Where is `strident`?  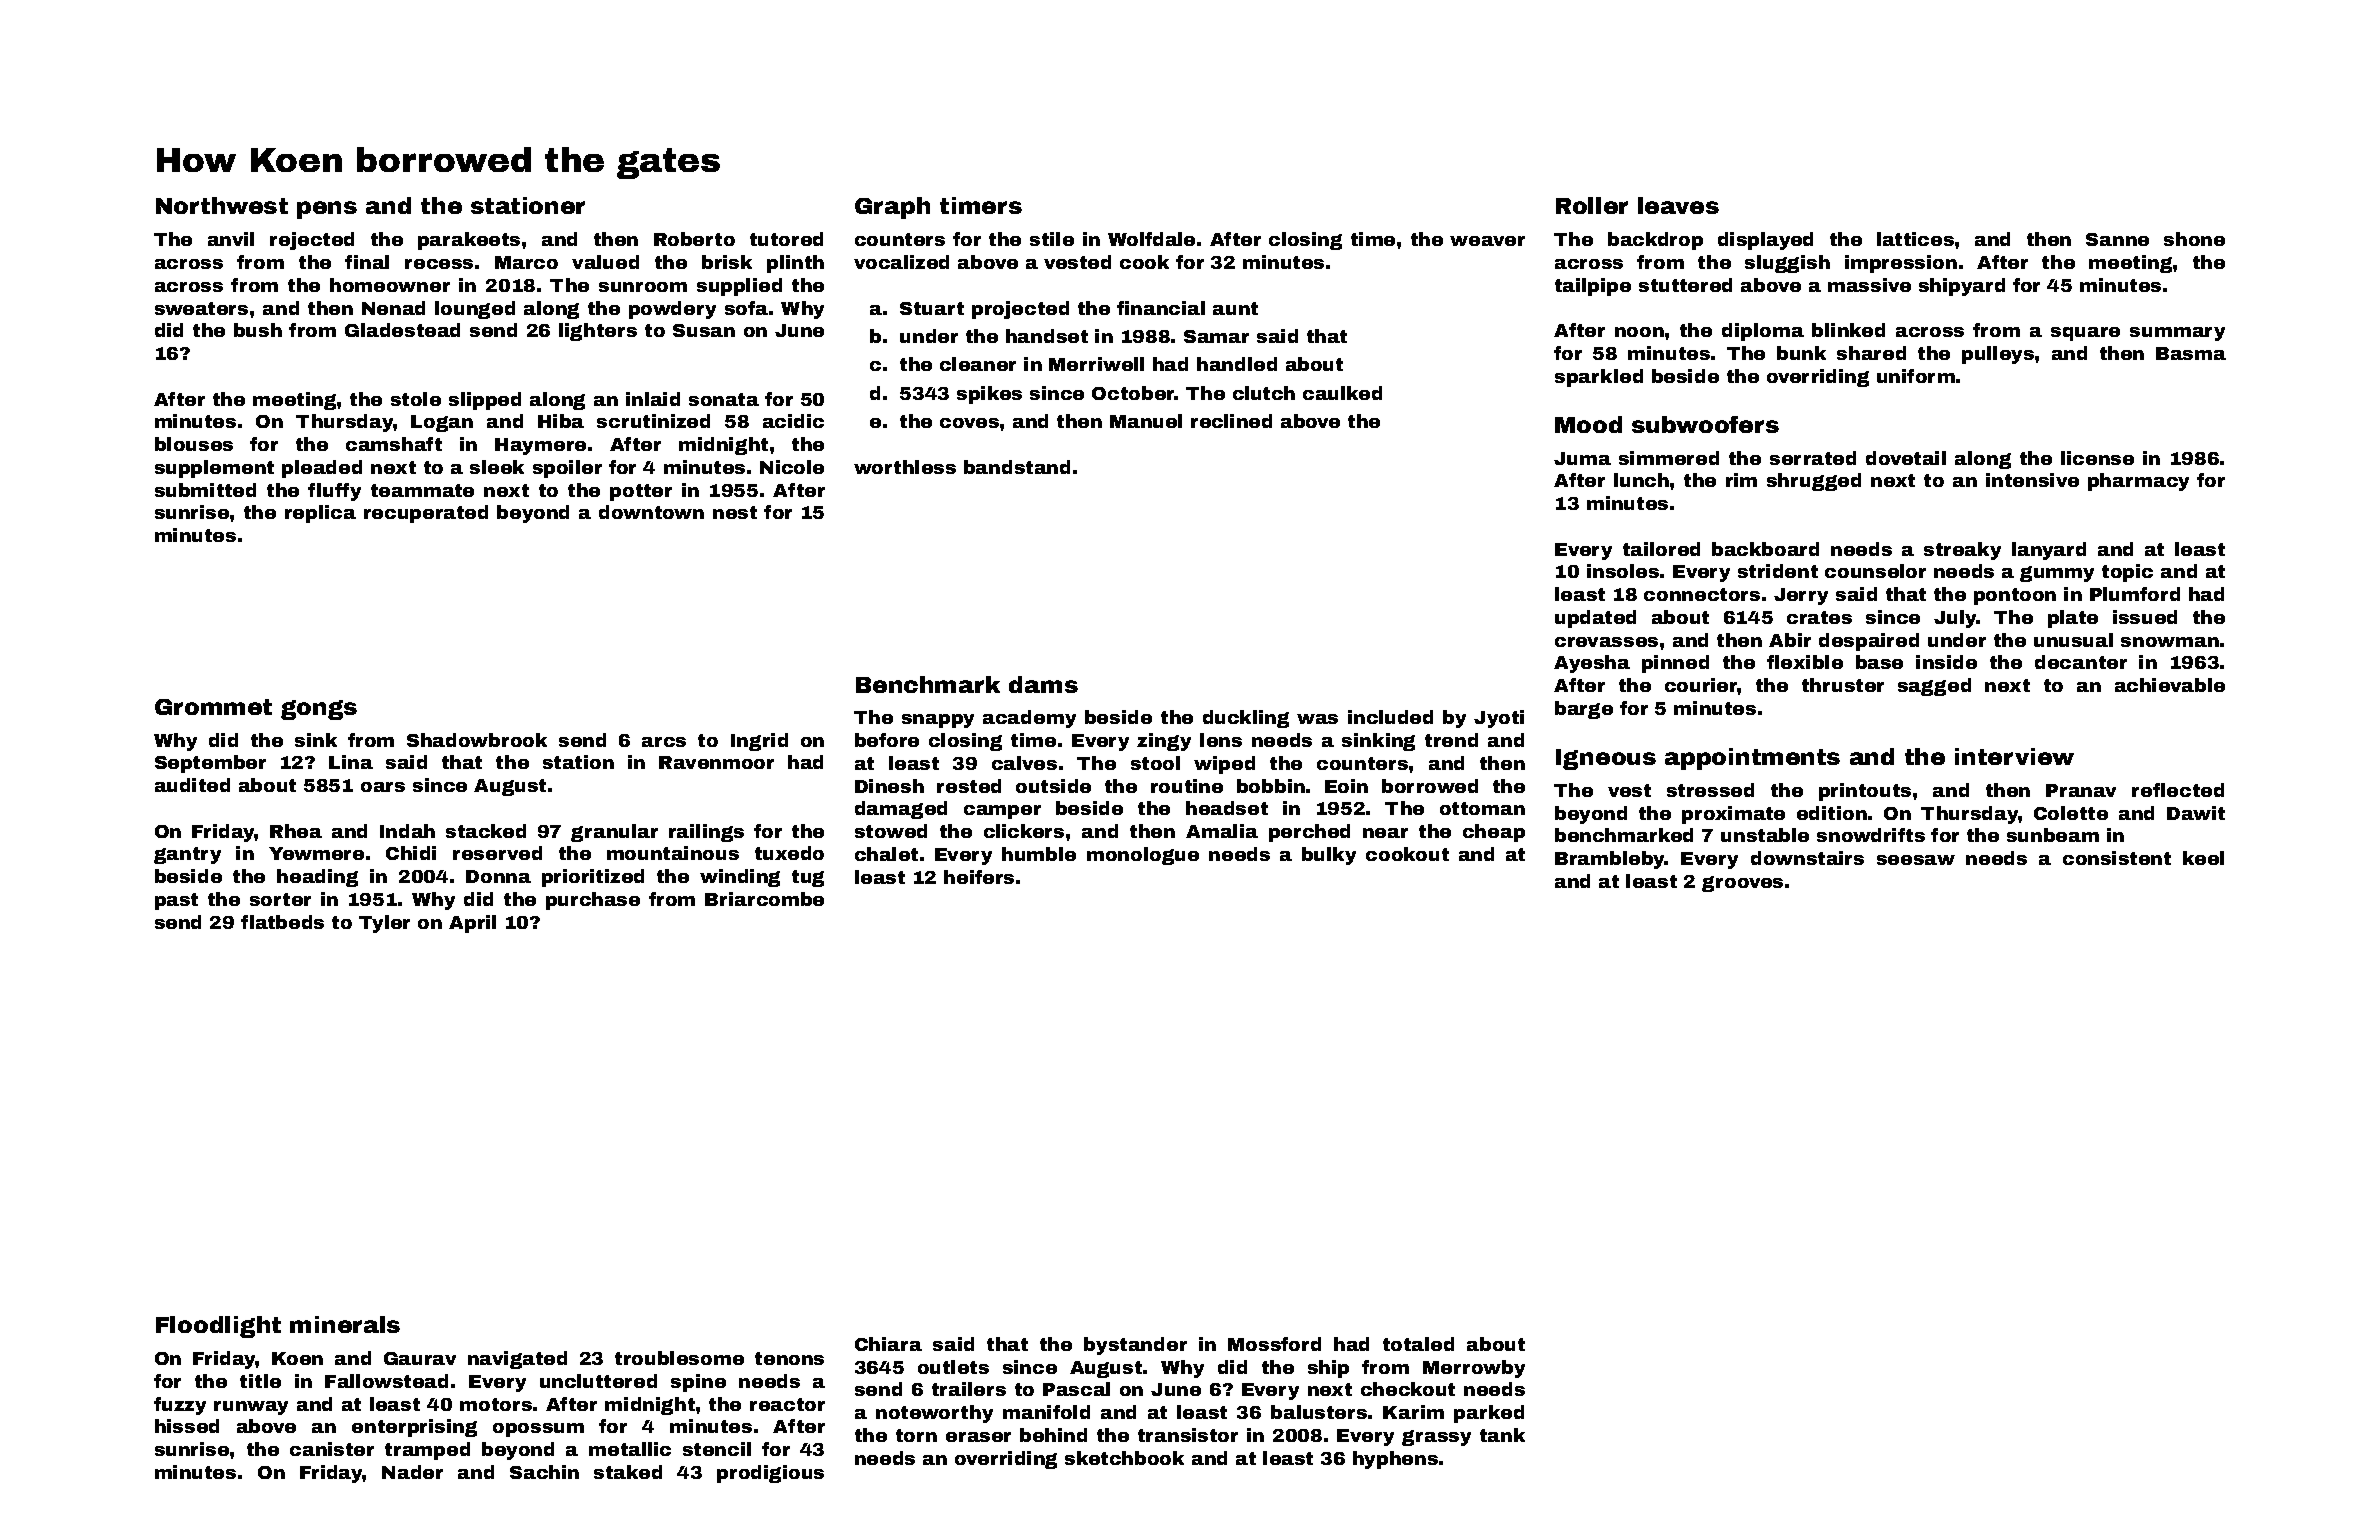 strident is located at coordinates (1778, 571).
